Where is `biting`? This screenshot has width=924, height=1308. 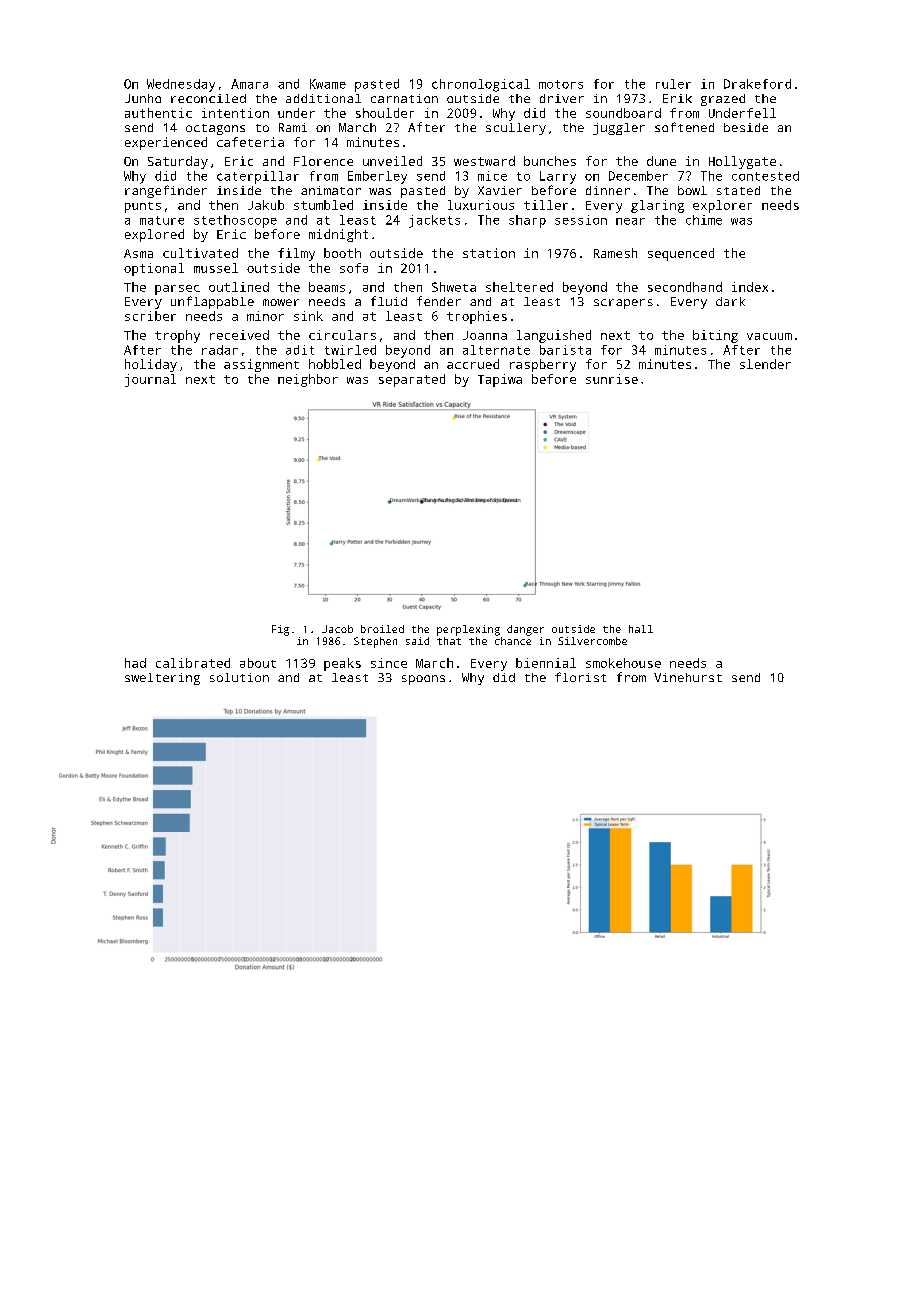 biting is located at coordinates (715, 336).
